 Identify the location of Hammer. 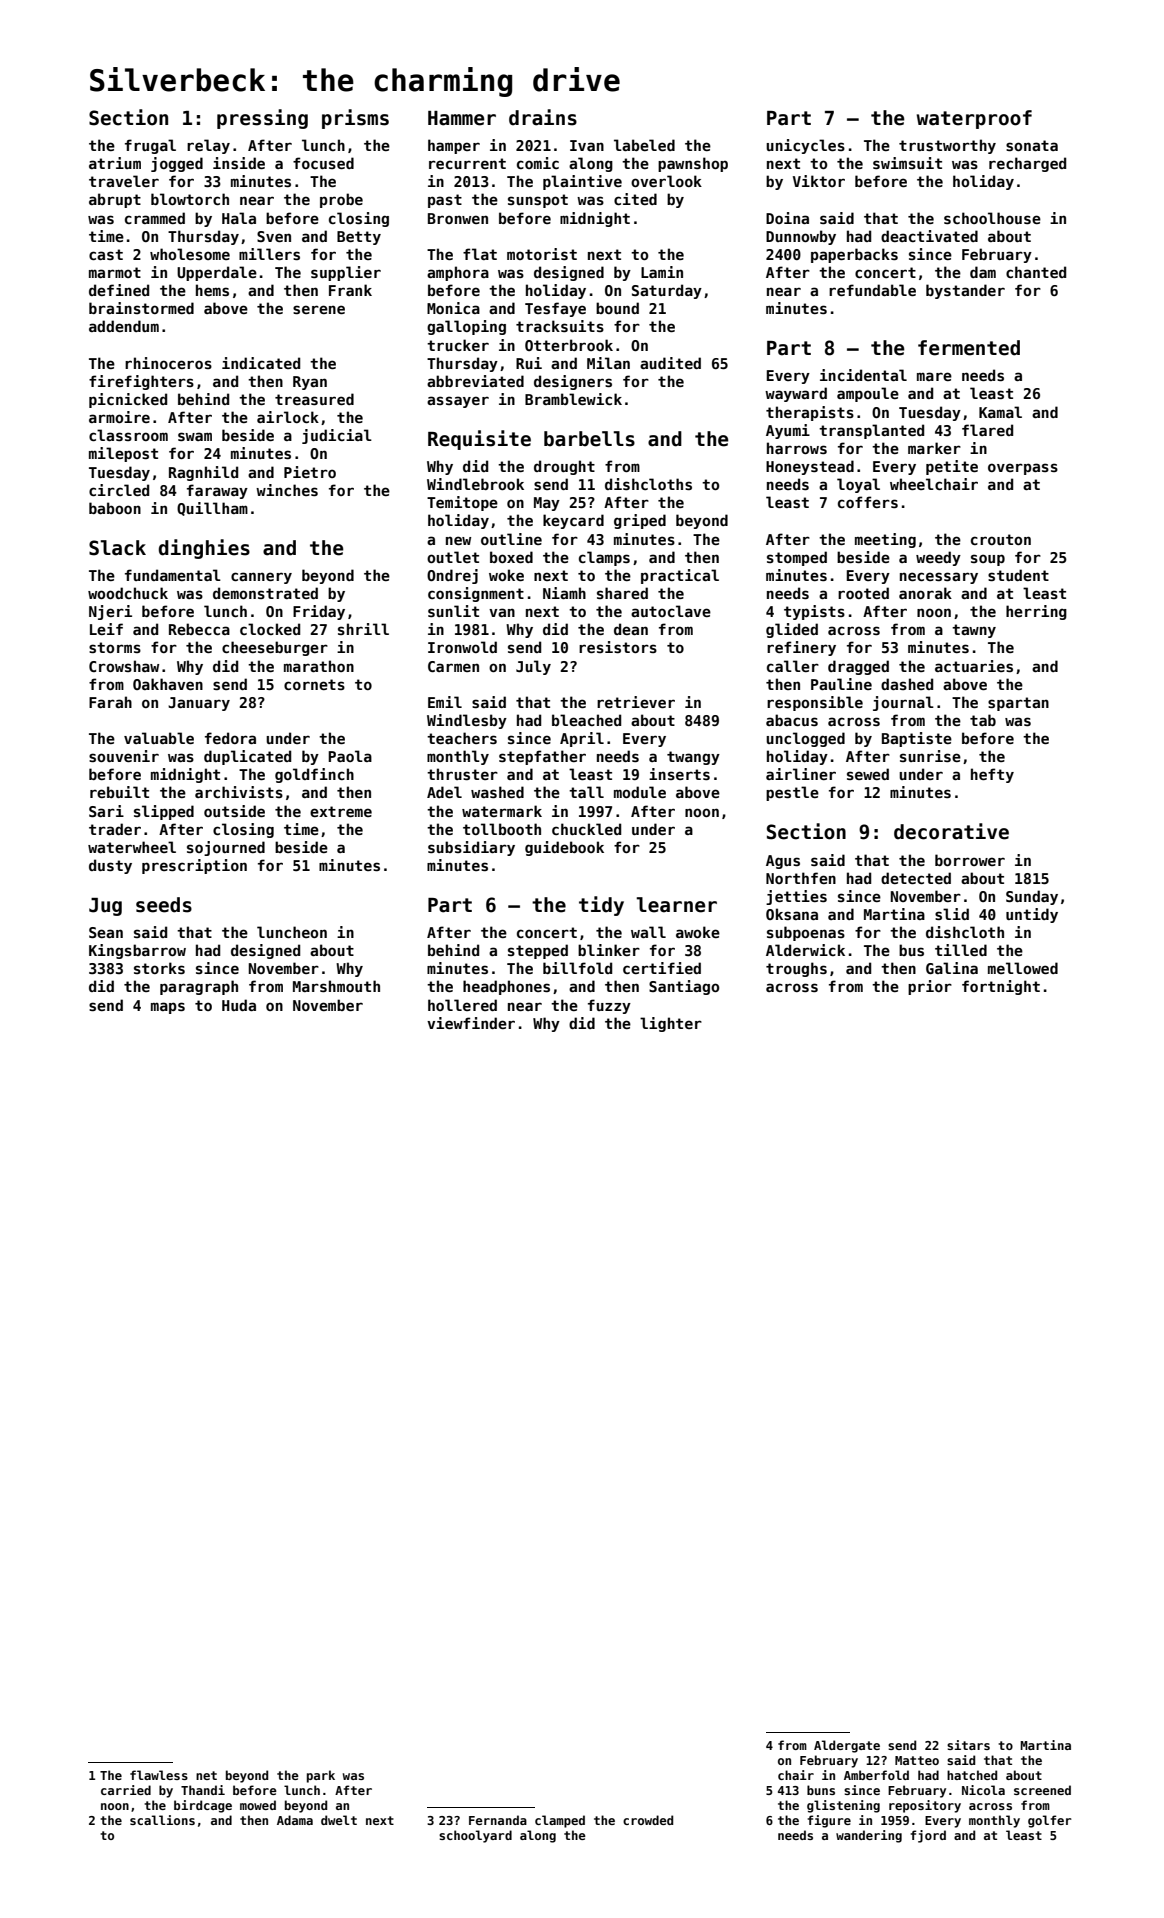
(462, 118).
